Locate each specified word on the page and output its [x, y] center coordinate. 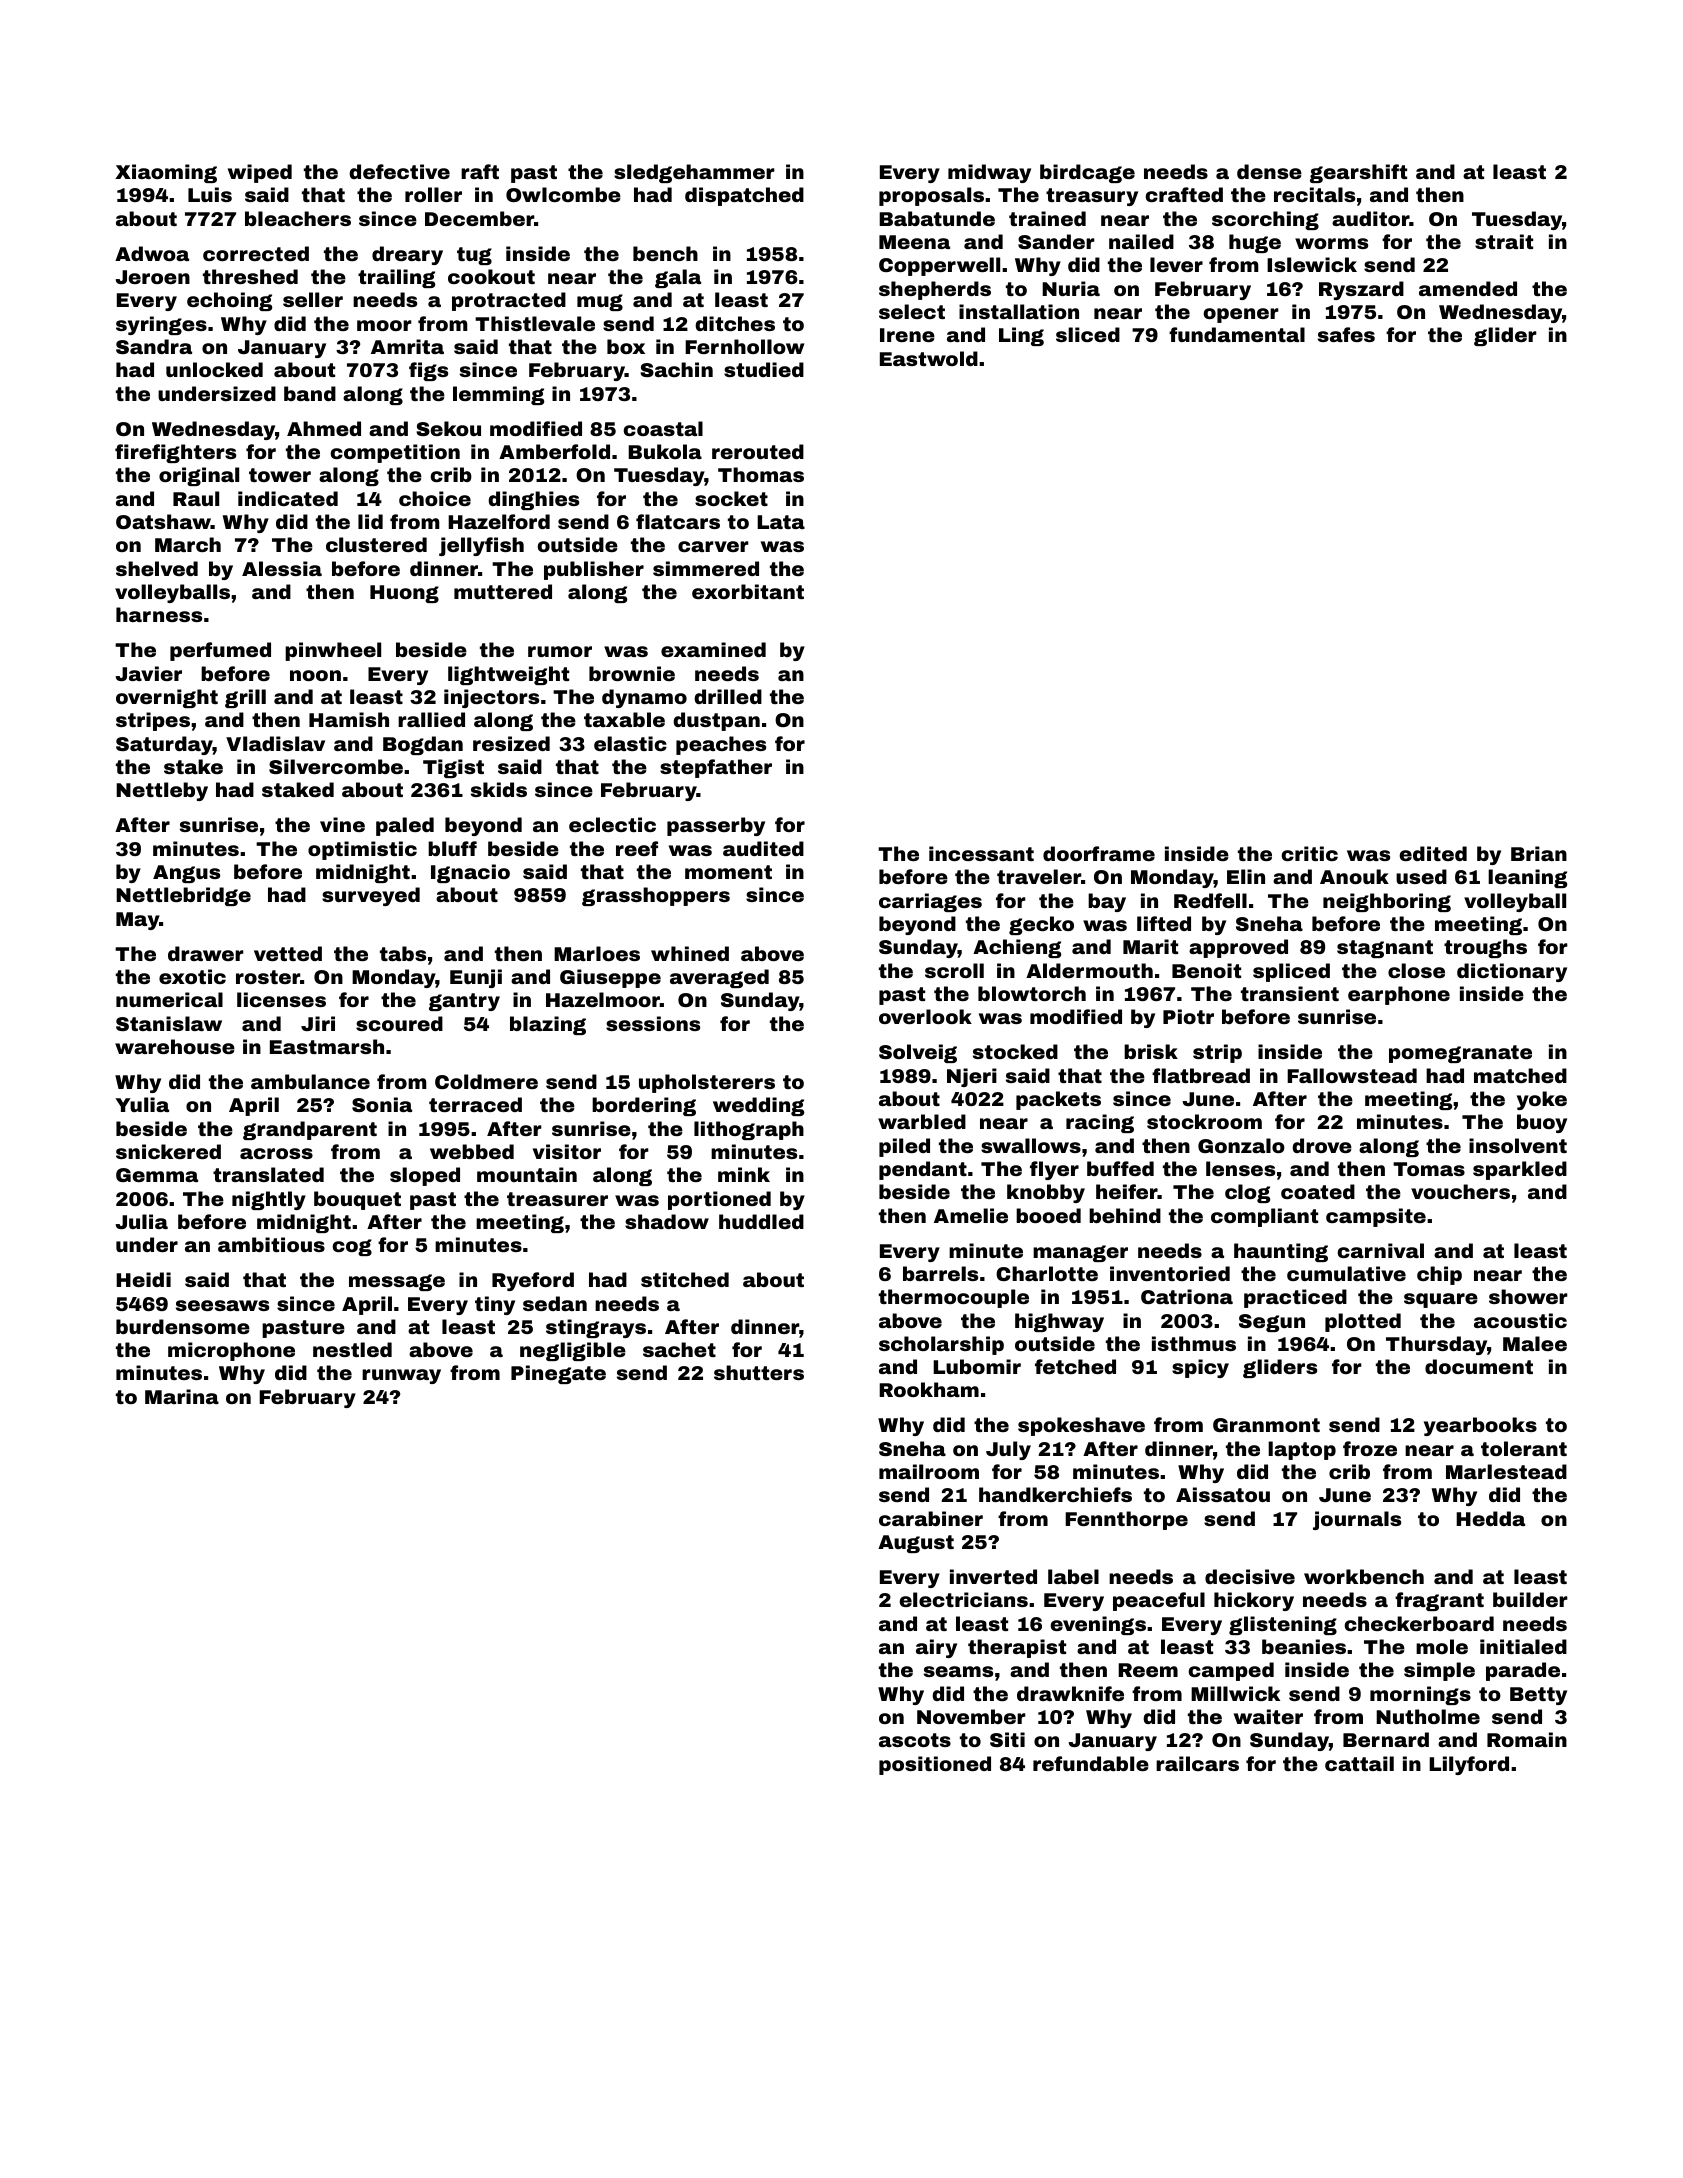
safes [1346, 334]
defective [399, 171]
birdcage [1087, 173]
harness [159, 614]
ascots [915, 1740]
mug [600, 302]
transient [1290, 993]
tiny [495, 1305]
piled [904, 1147]
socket [731, 498]
